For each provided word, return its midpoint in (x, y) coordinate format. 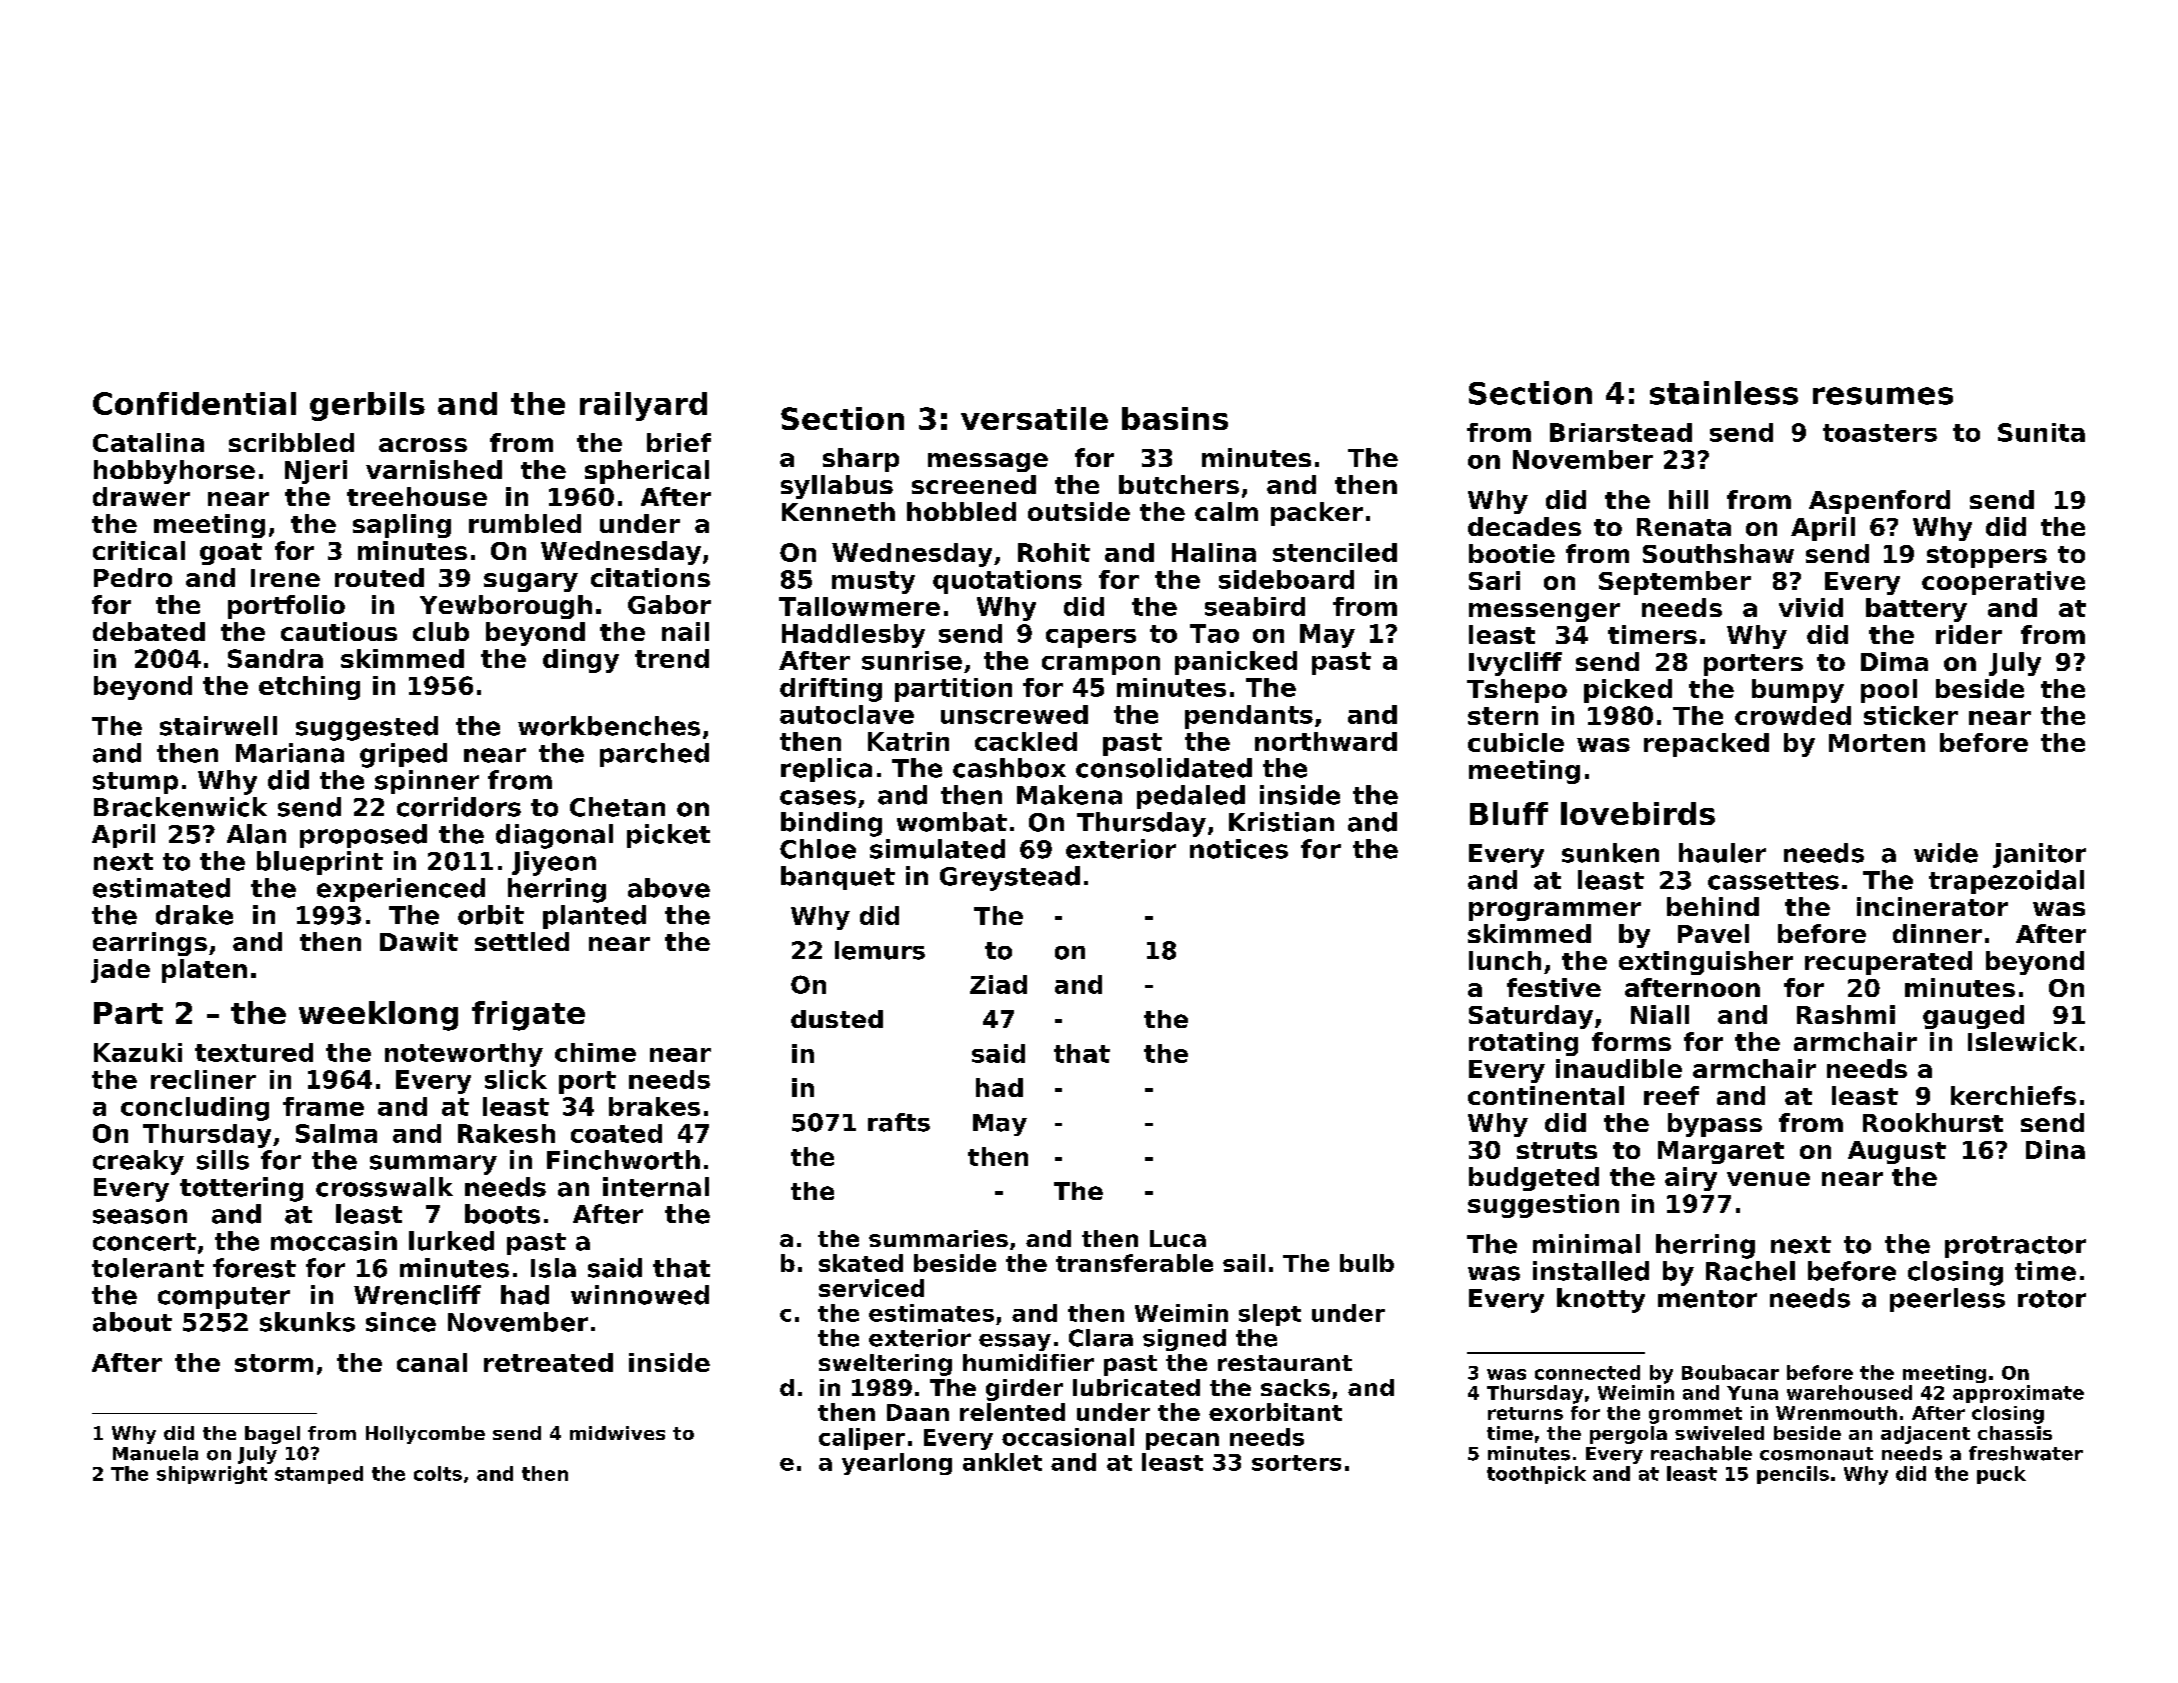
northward (1326, 741)
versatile (1034, 418)
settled (522, 941)
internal (656, 1187)
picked (1628, 691)
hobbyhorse (174, 472)
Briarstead (1621, 432)
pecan (1182, 1441)
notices (1239, 849)
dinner (1937, 933)
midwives (617, 1433)
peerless (1947, 1300)
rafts (899, 1122)
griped (403, 755)
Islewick (2022, 1041)
